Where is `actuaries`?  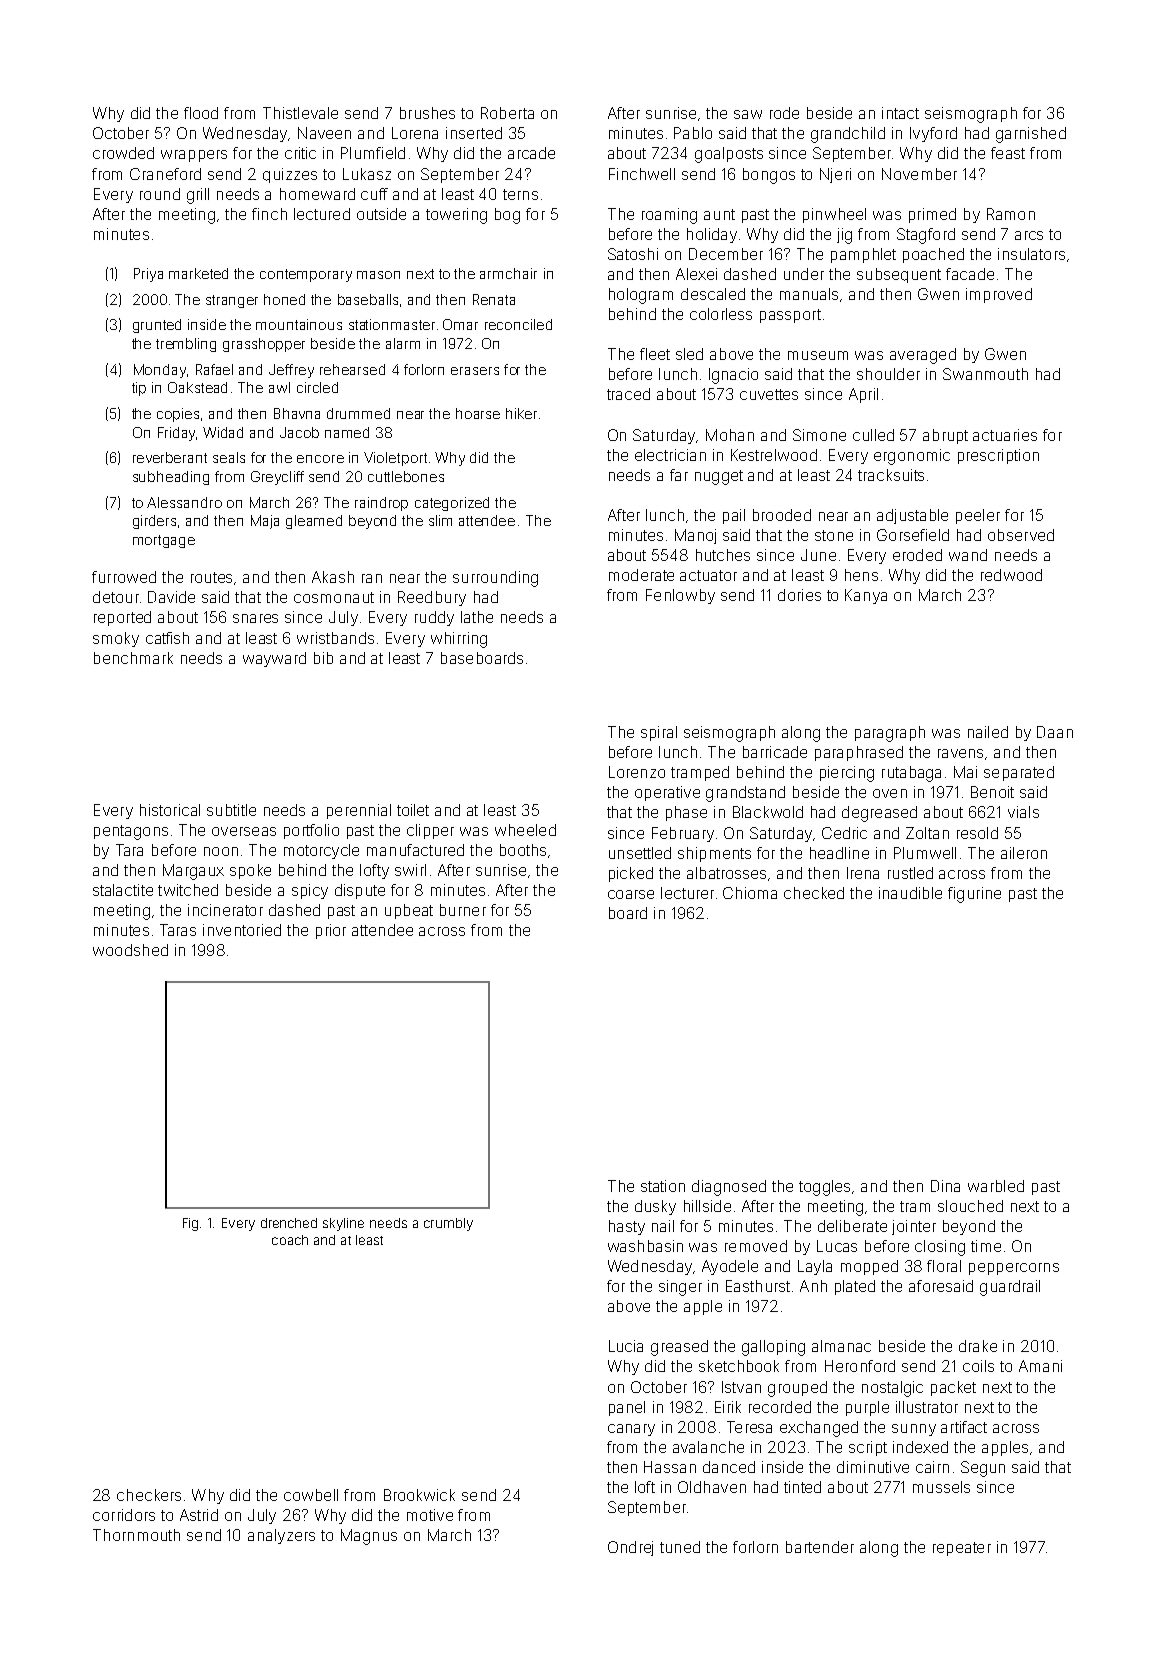 actuaries is located at coordinates (1005, 435).
